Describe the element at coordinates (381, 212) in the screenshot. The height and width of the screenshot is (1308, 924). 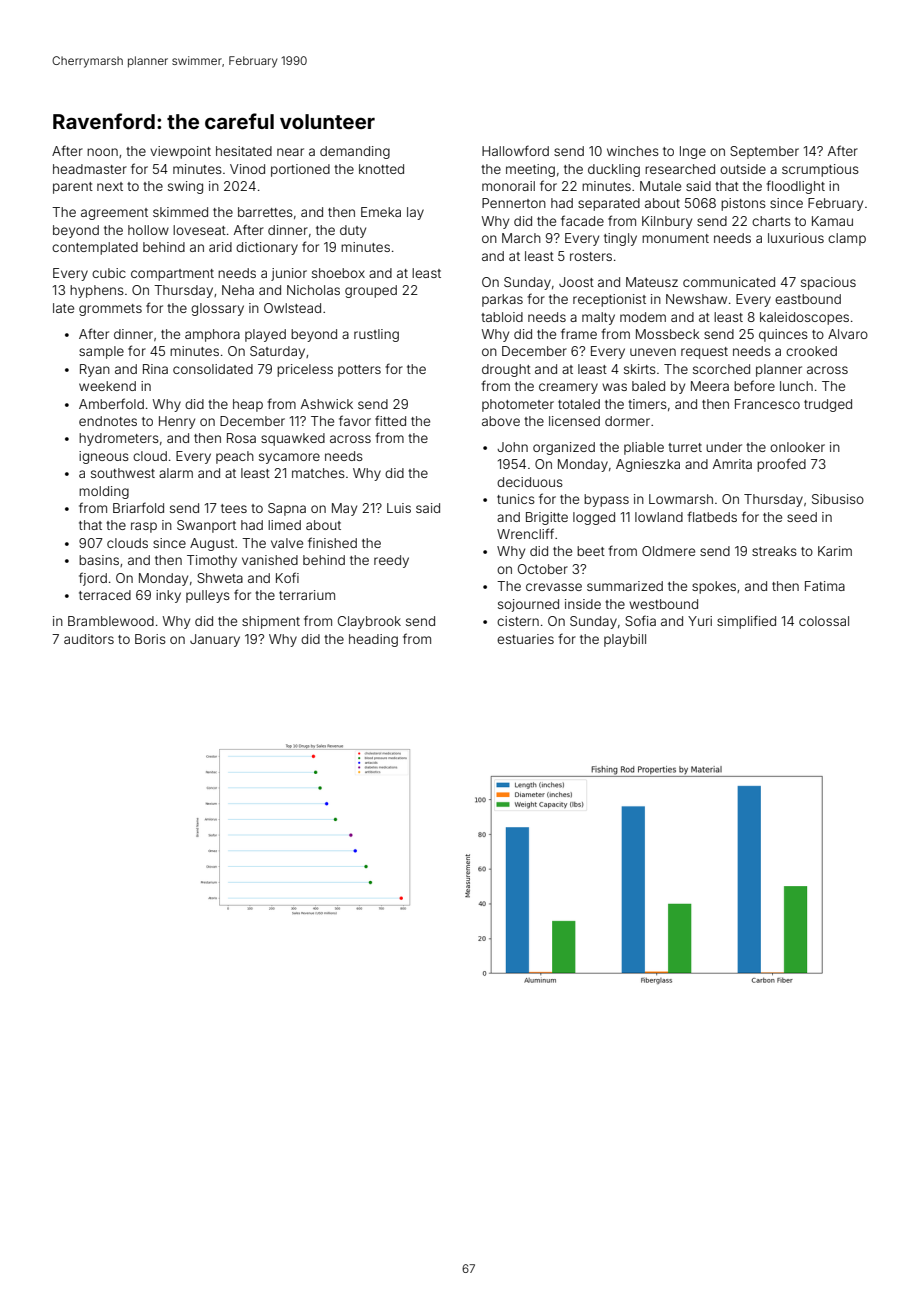
I see `Emeka` at that location.
